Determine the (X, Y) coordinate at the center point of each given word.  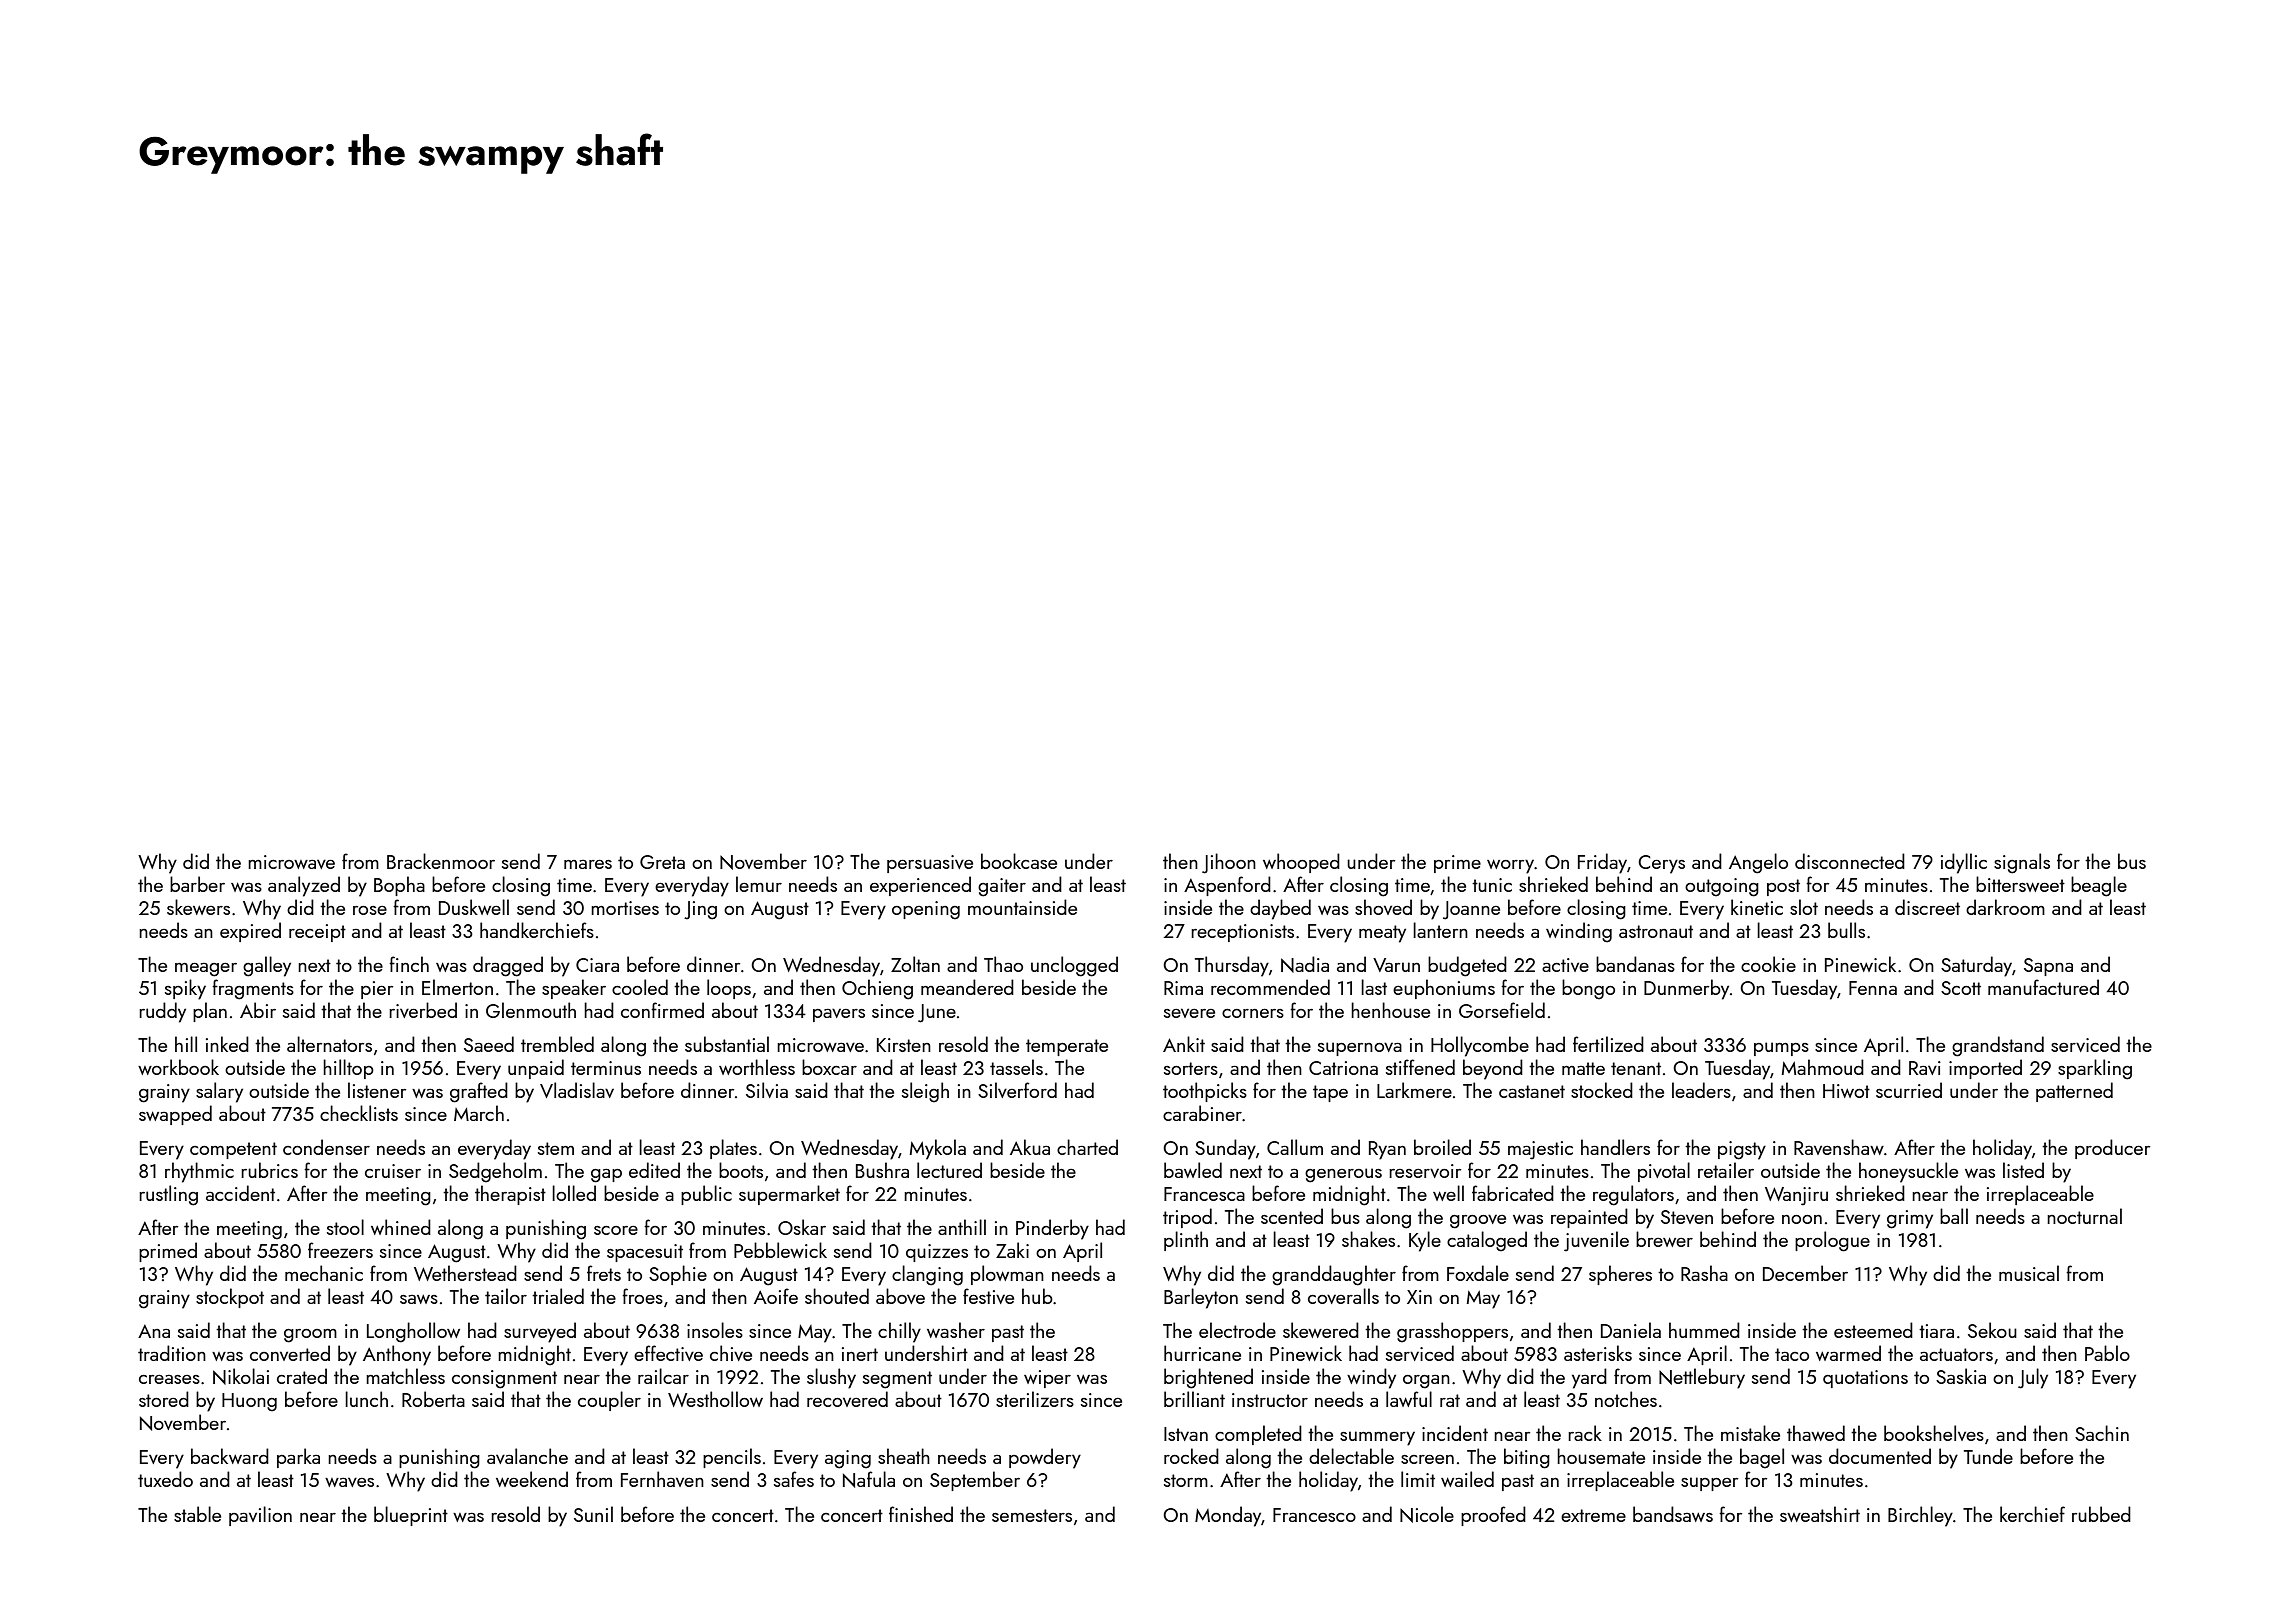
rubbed (2101, 1514)
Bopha (399, 886)
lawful (1409, 1399)
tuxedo (165, 1479)
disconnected (1850, 861)
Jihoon (1229, 863)
